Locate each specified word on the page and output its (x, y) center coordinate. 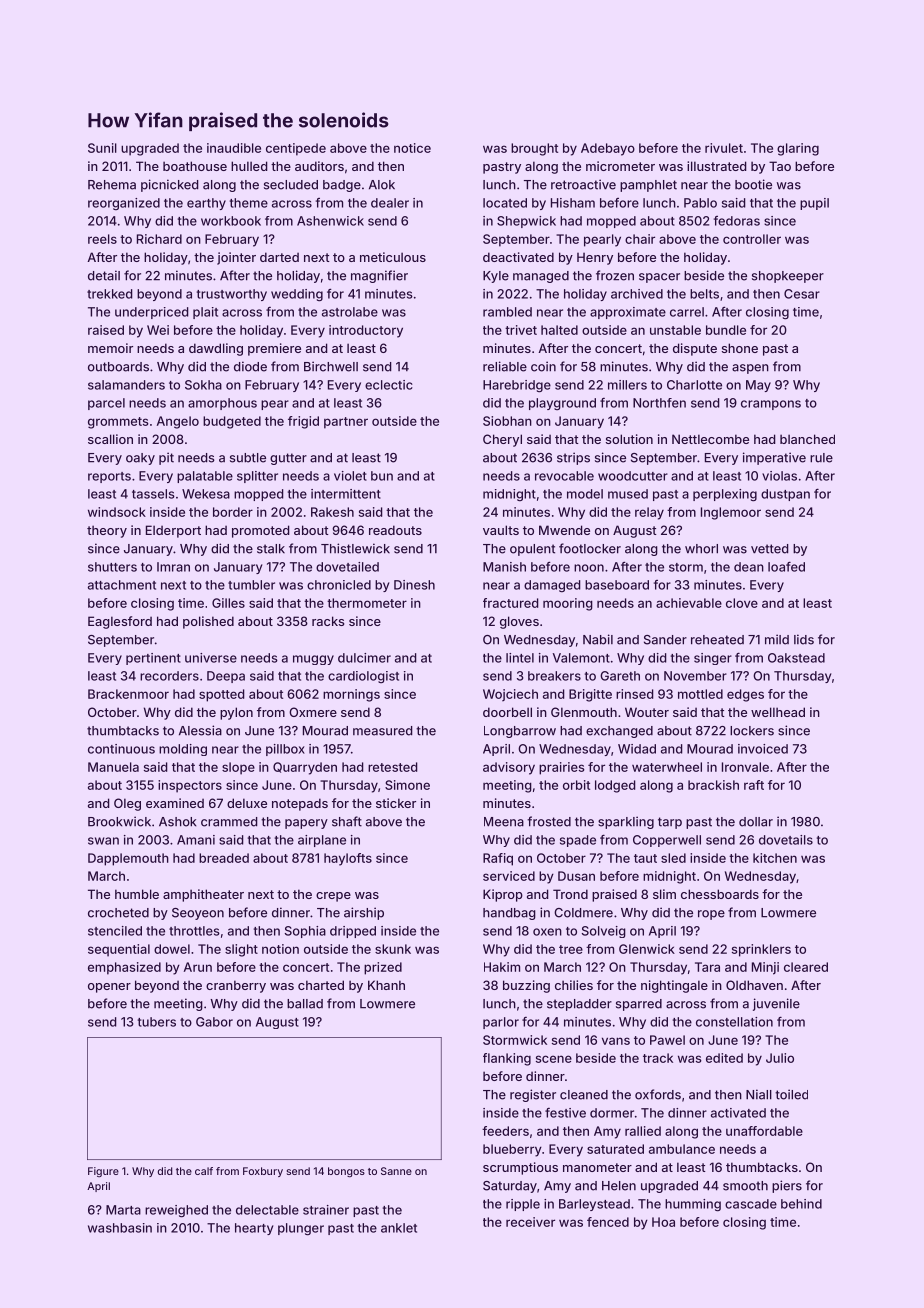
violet (350, 476)
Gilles (228, 603)
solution (629, 439)
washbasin (120, 1228)
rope (711, 915)
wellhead (778, 712)
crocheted (118, 913)
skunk (393, 949)
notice (412, 148)
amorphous (222, 404)
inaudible (234, 148)
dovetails (786, 840)
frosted (549, 821)
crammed (229, 822)
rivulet (724, 148)
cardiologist (363, 677)
